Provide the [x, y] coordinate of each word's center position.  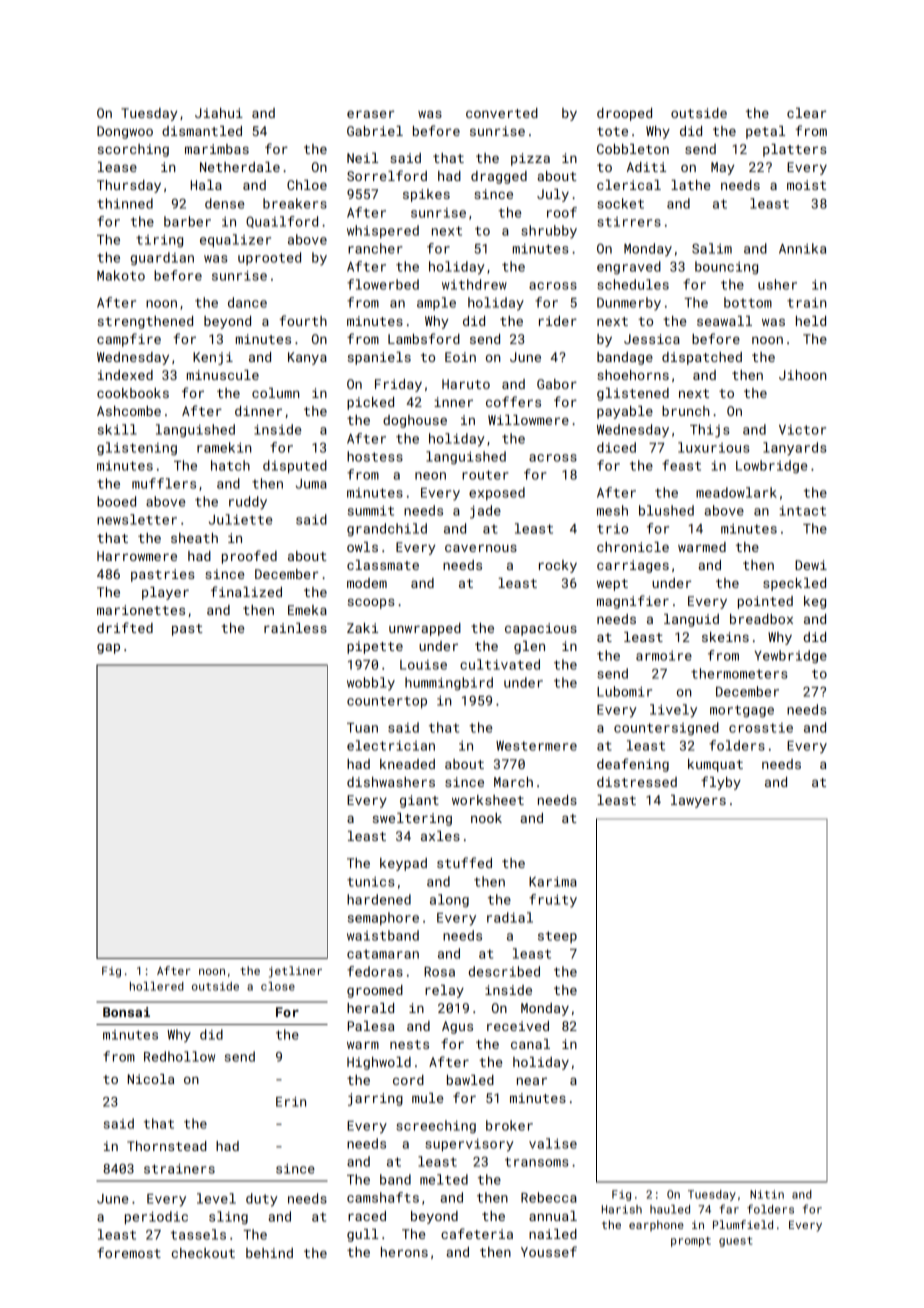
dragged [499, 177]
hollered [157, 986]
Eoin [460, 357]
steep [557, 937]
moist [806, 185]
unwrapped [425, 629]
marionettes [141, 610]
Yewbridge [790, 657]
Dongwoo [125, 132]
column [275, 393]
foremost [129, 1252]
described [504, 971]
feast [681, 465]
